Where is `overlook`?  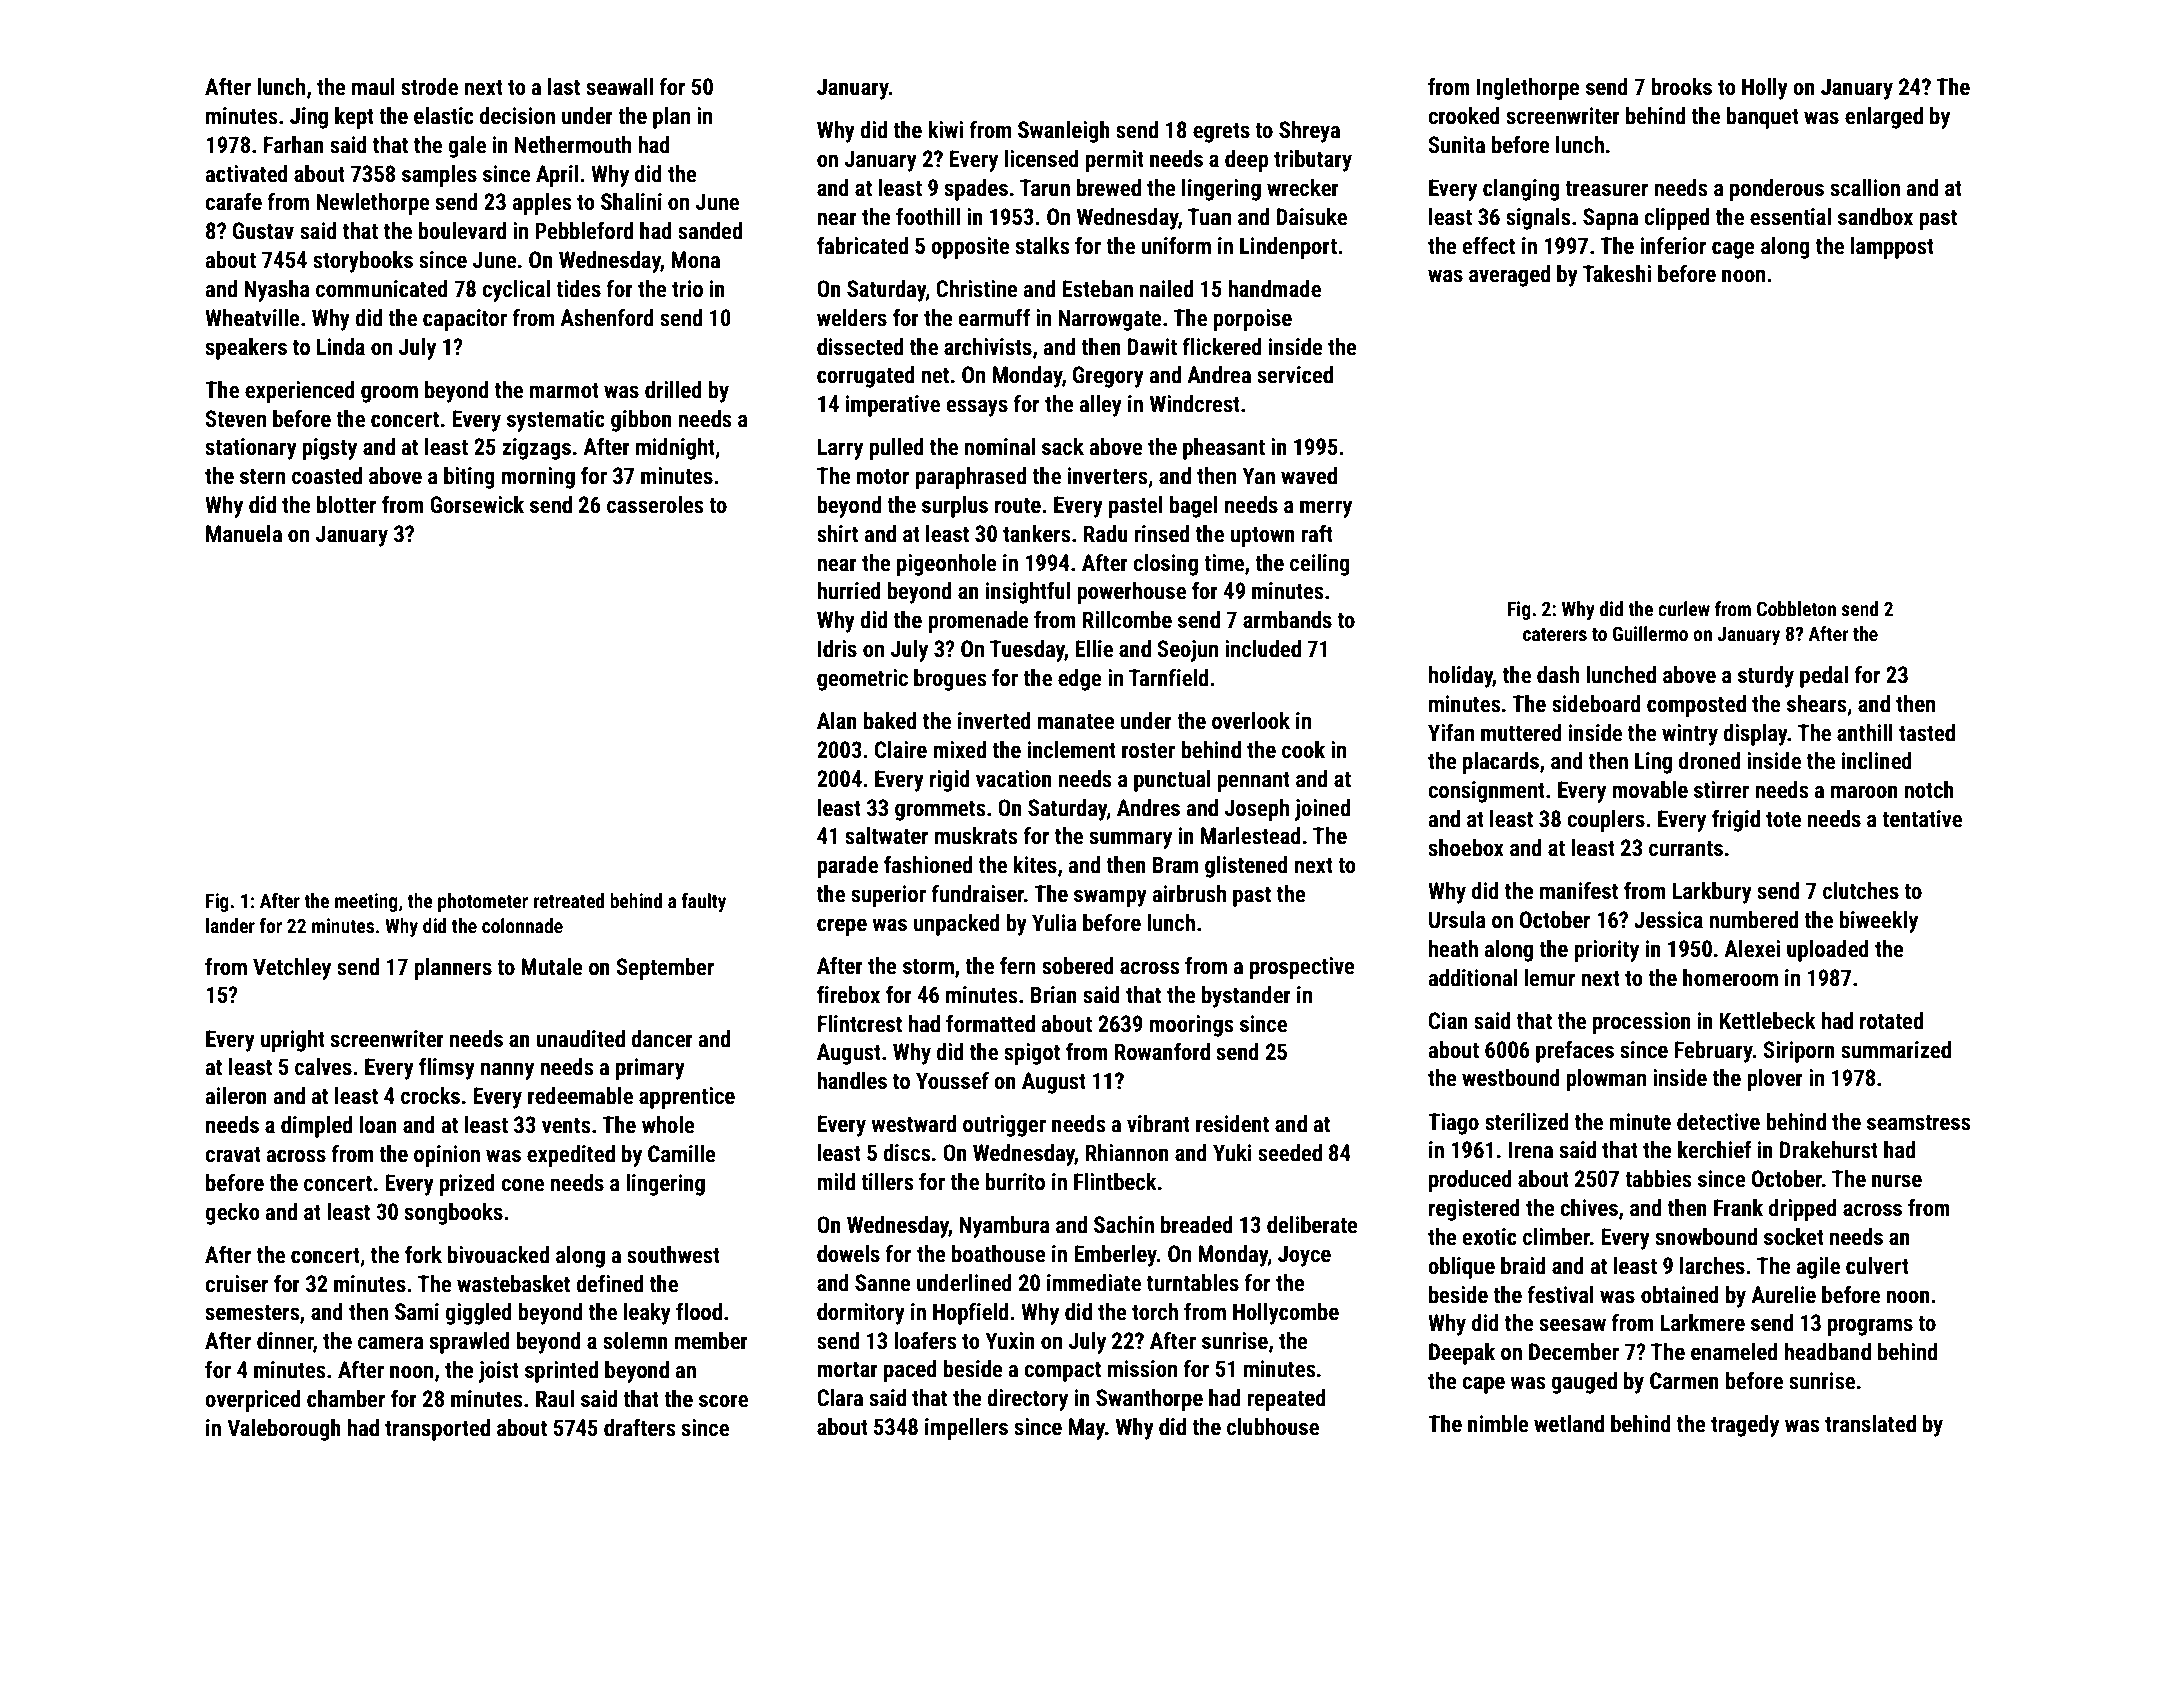 overlook is located at coordinates (1251, 721).
